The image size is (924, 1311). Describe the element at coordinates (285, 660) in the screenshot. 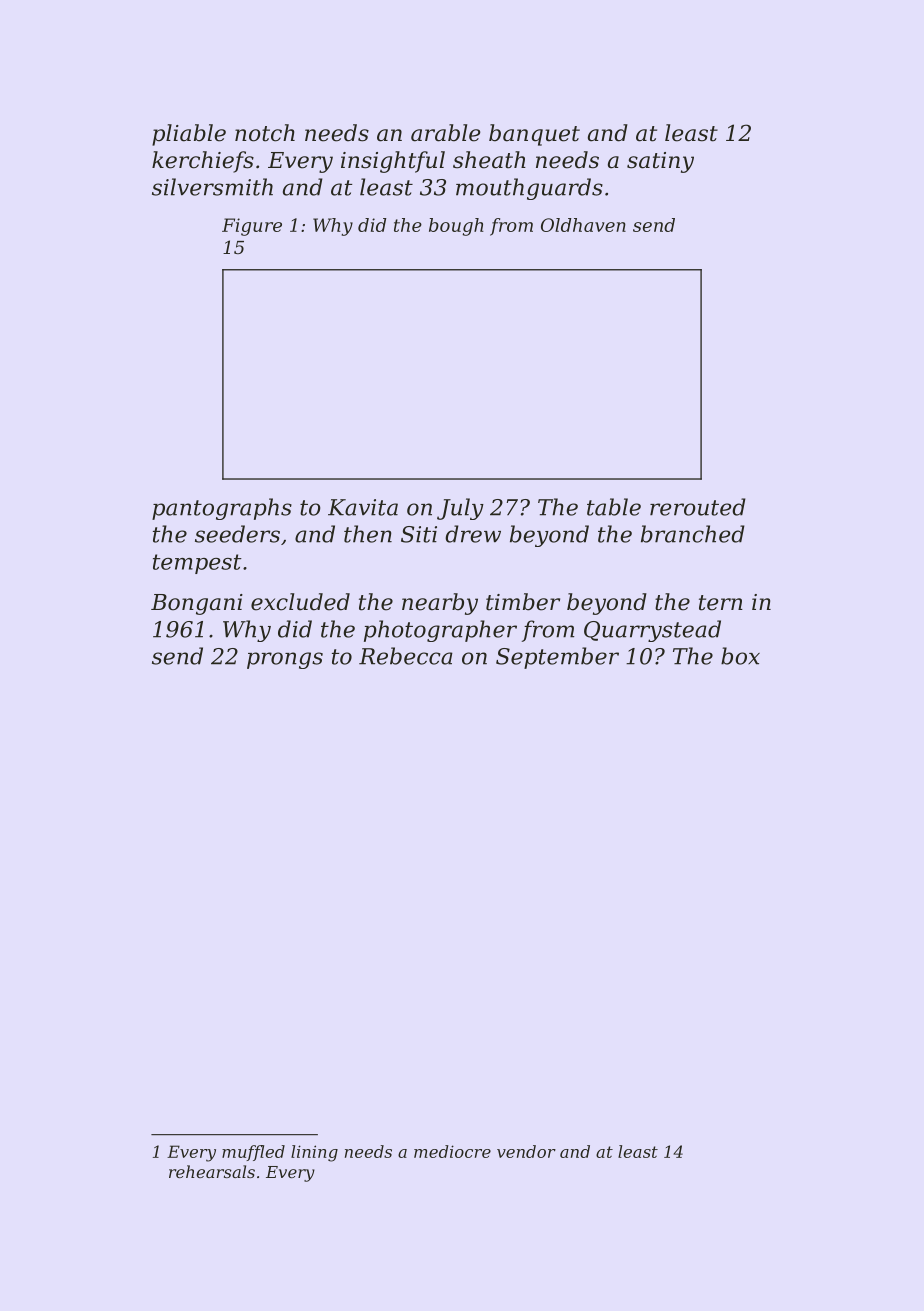

I see `prongs` at that location.
